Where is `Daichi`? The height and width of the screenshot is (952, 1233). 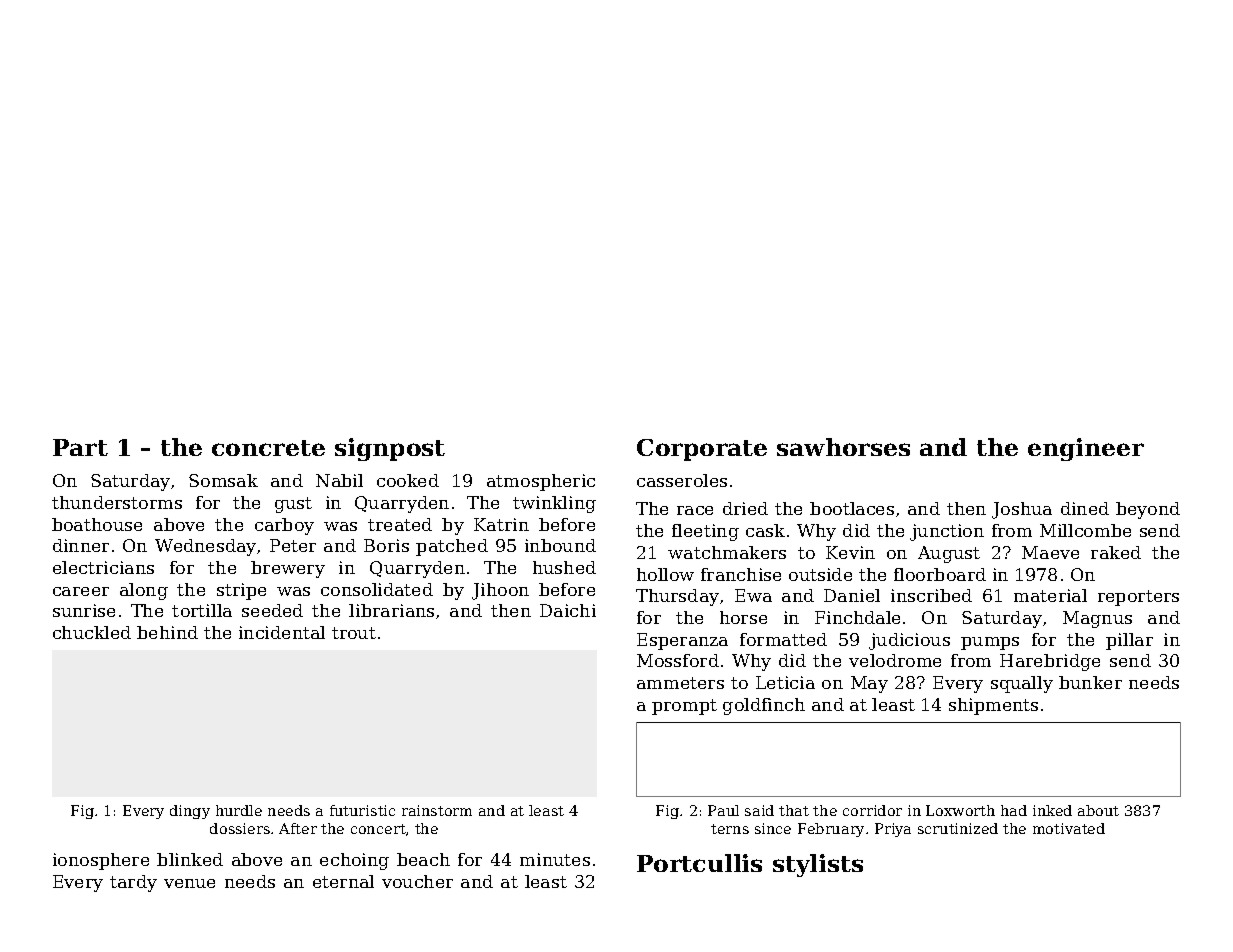
Daichi is located at coordinates (568, 610).
